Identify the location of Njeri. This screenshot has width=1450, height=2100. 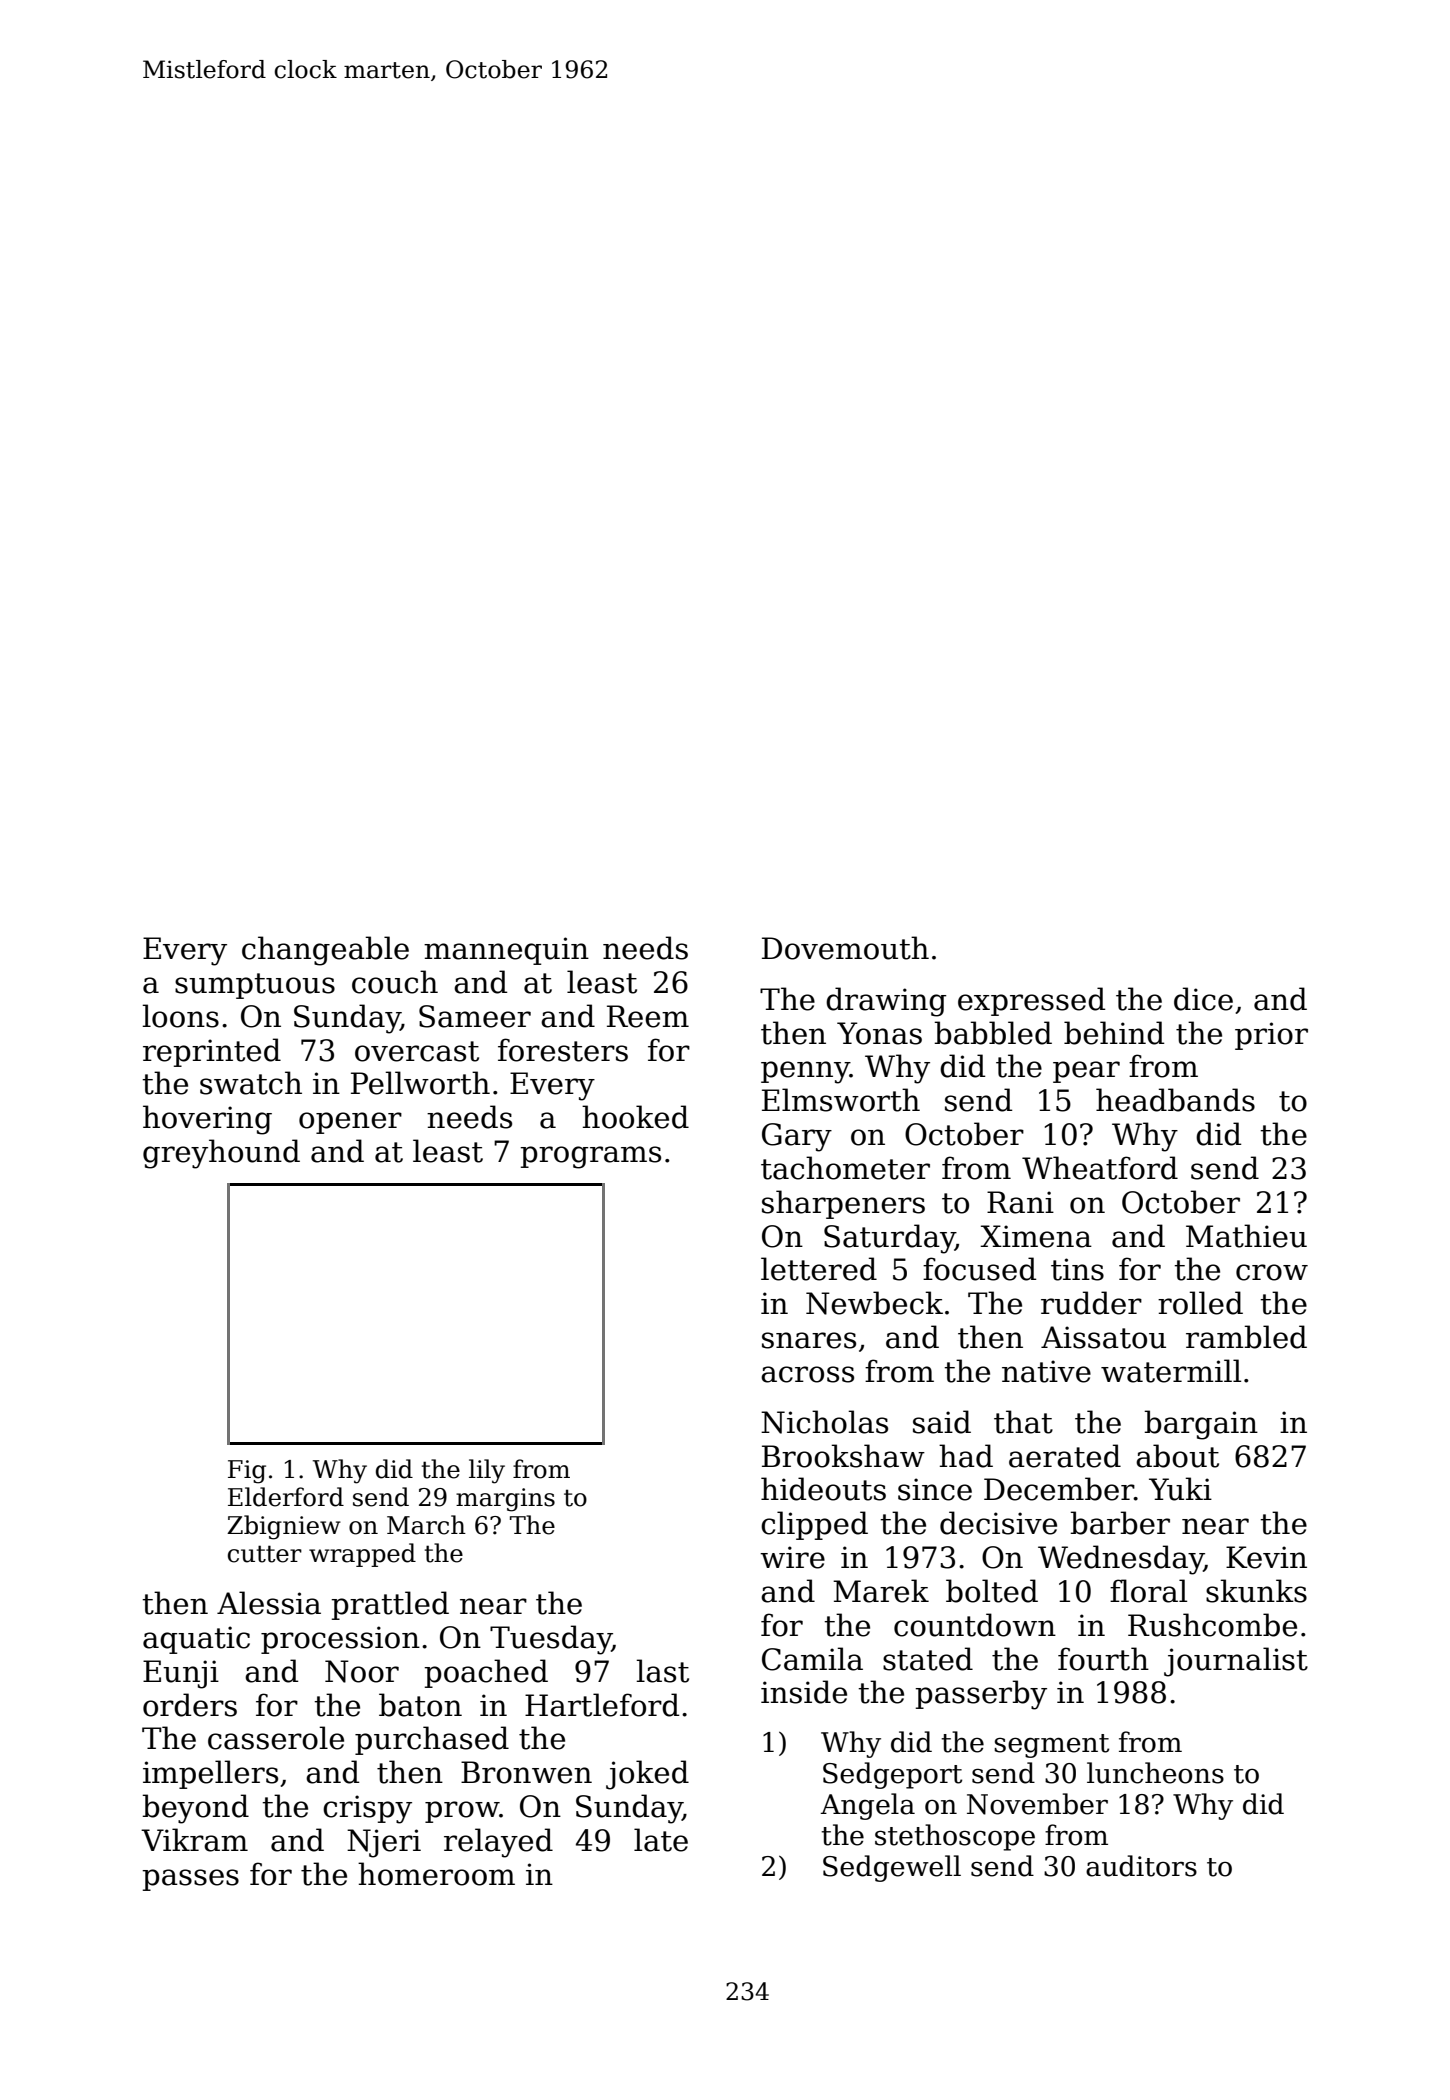
(384, 1843).
